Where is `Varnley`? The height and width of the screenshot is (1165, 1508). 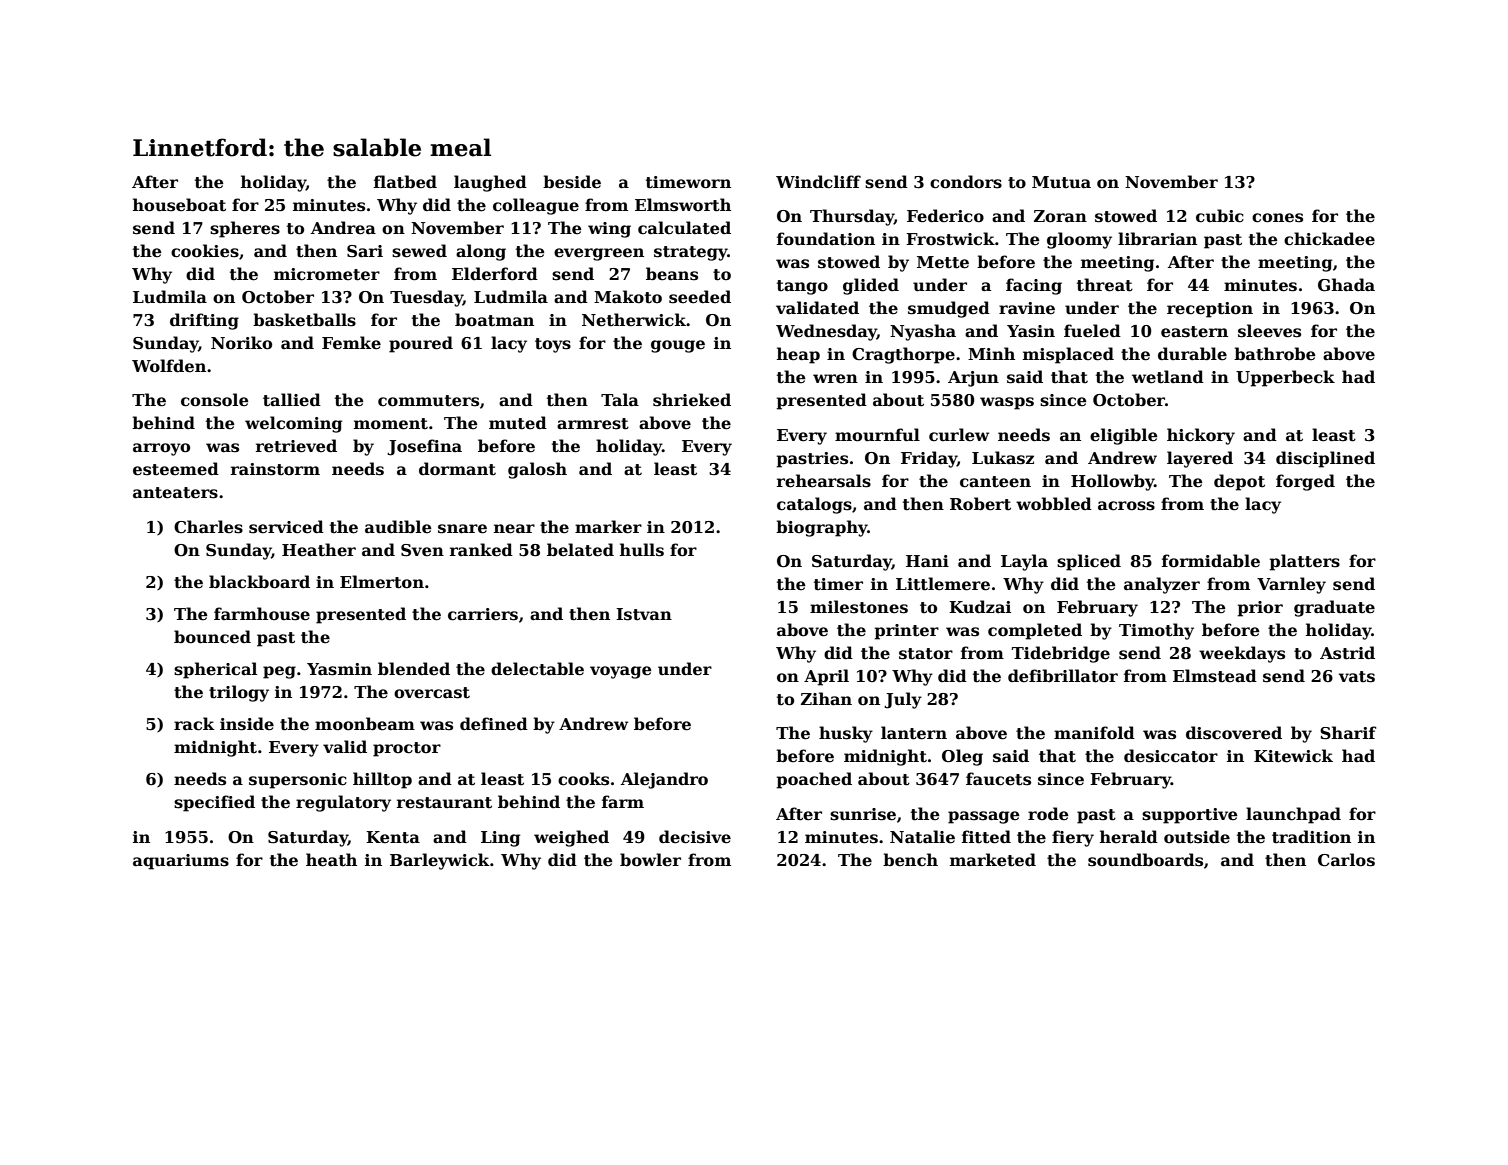 Varnley is located at coordinates (1291, 585).
